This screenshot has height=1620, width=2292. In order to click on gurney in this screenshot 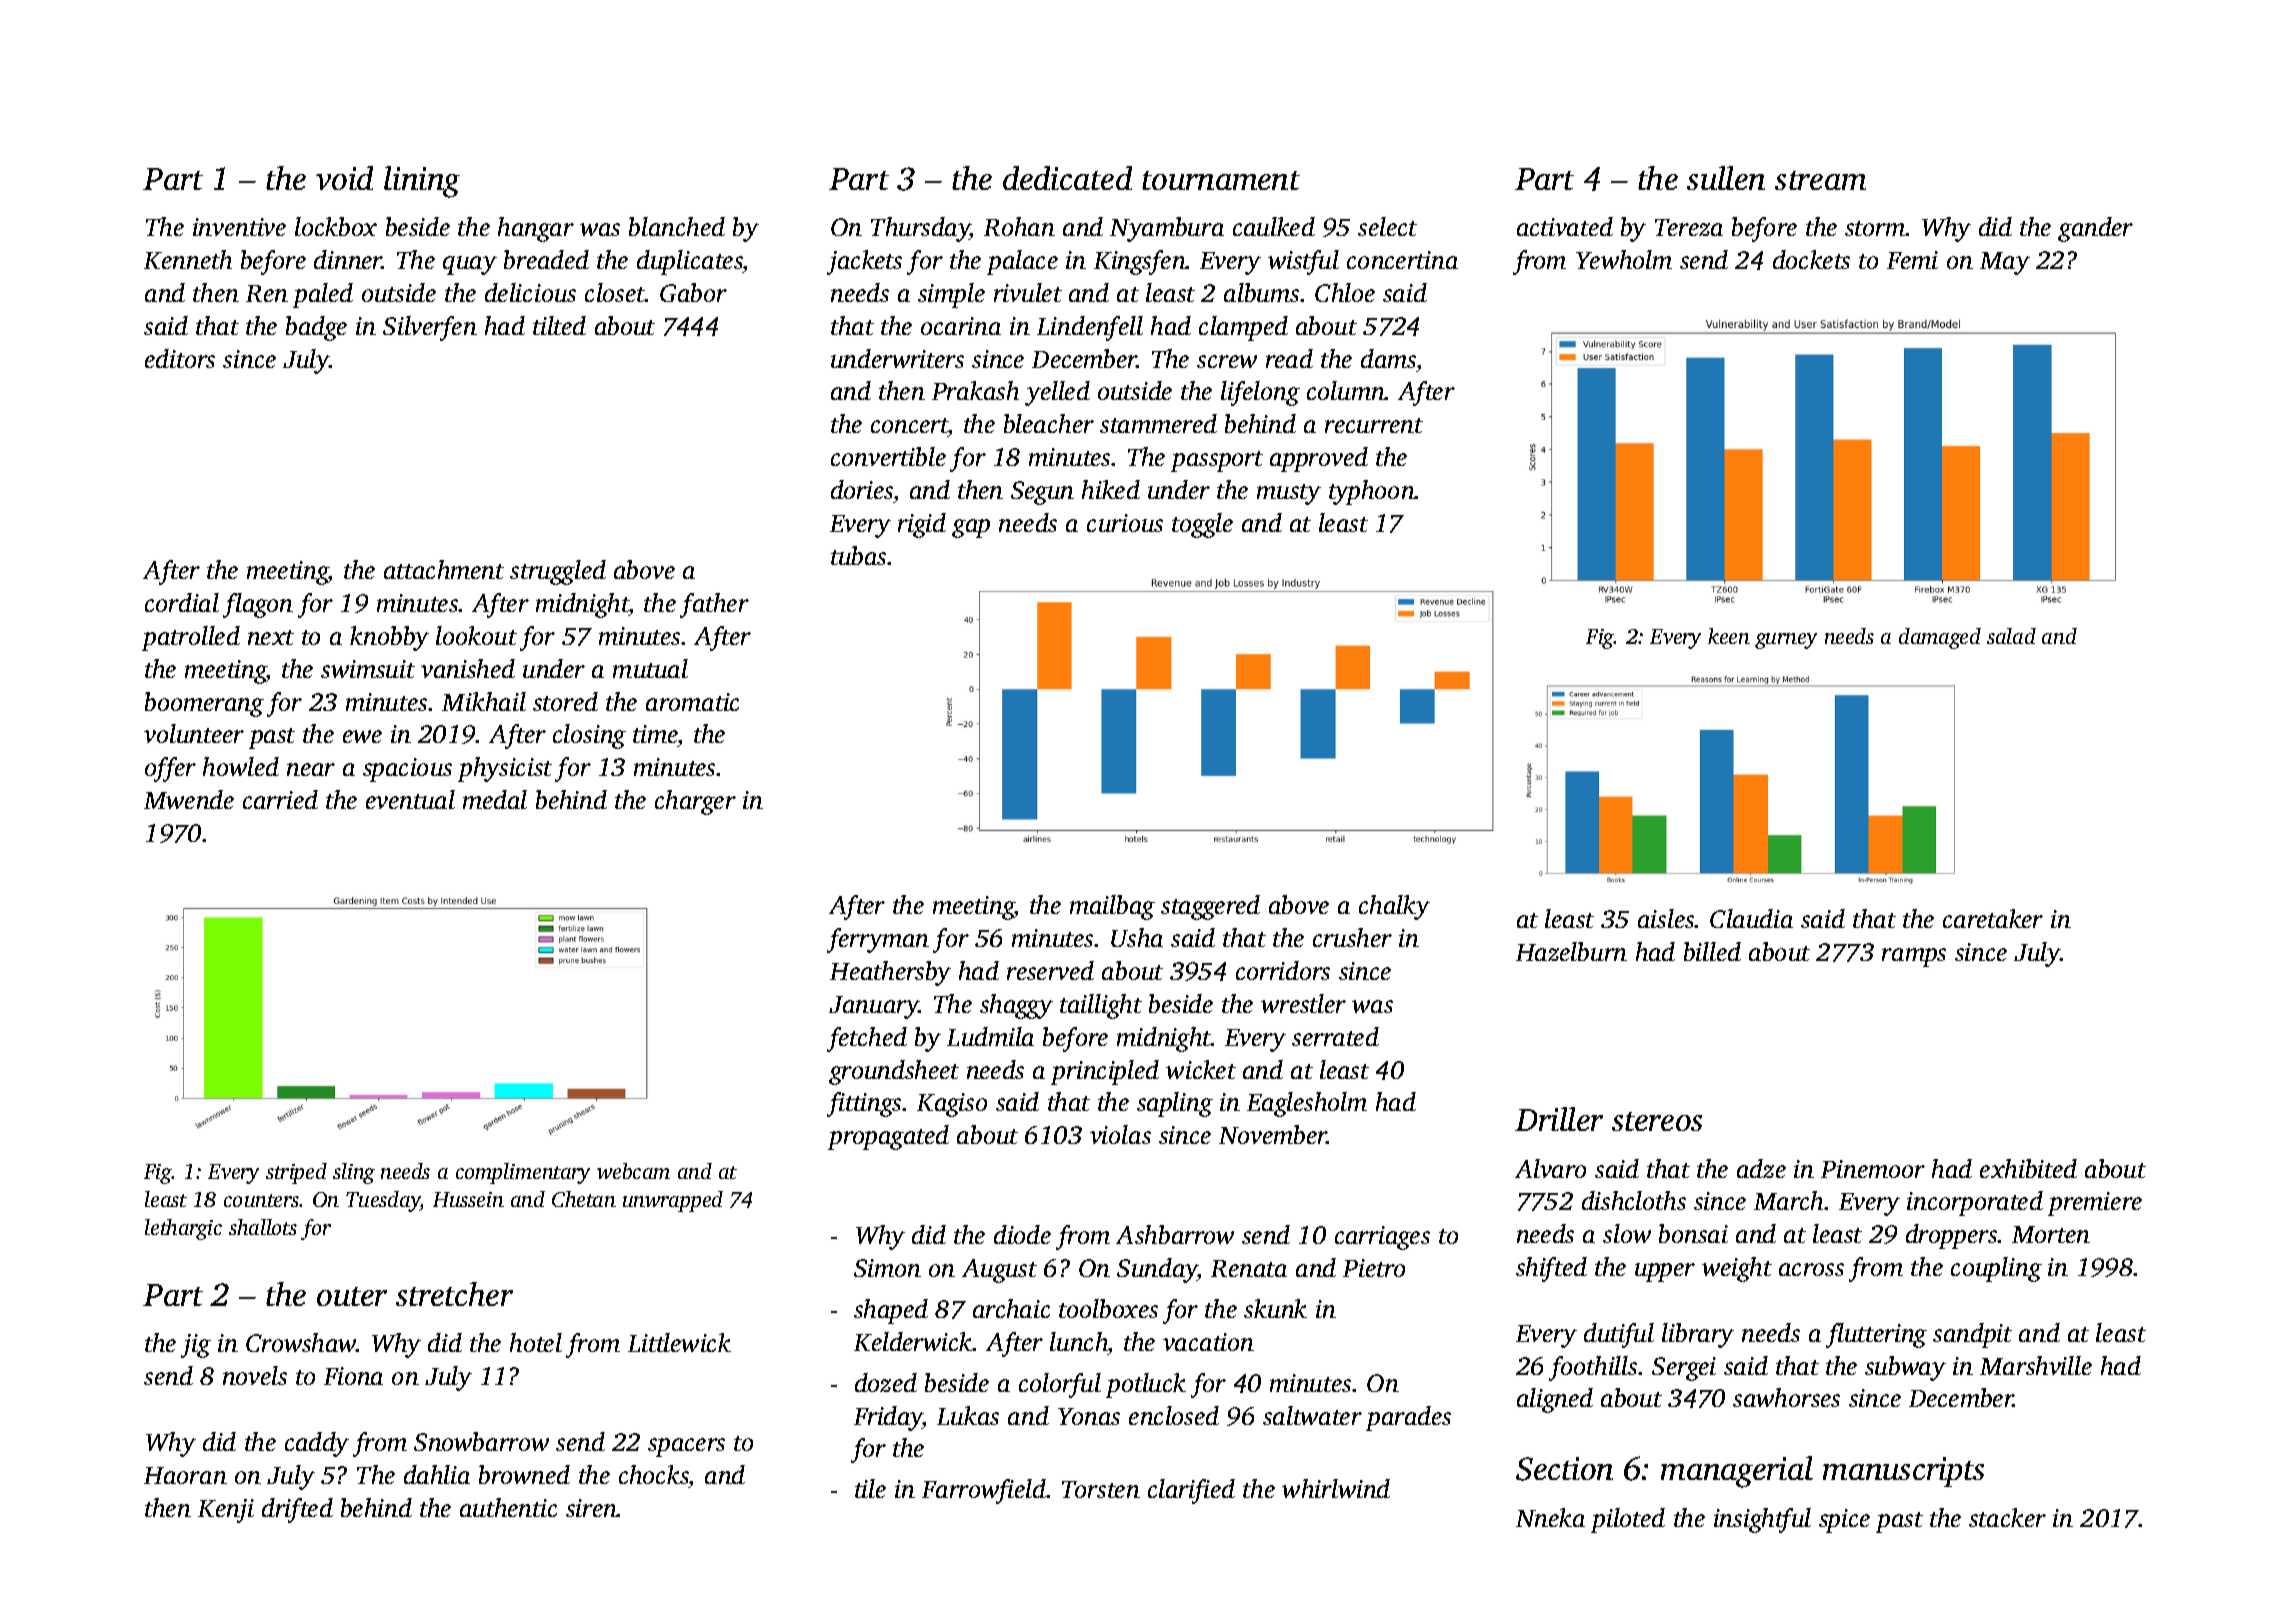, I will do `click(1786, 641)`.
